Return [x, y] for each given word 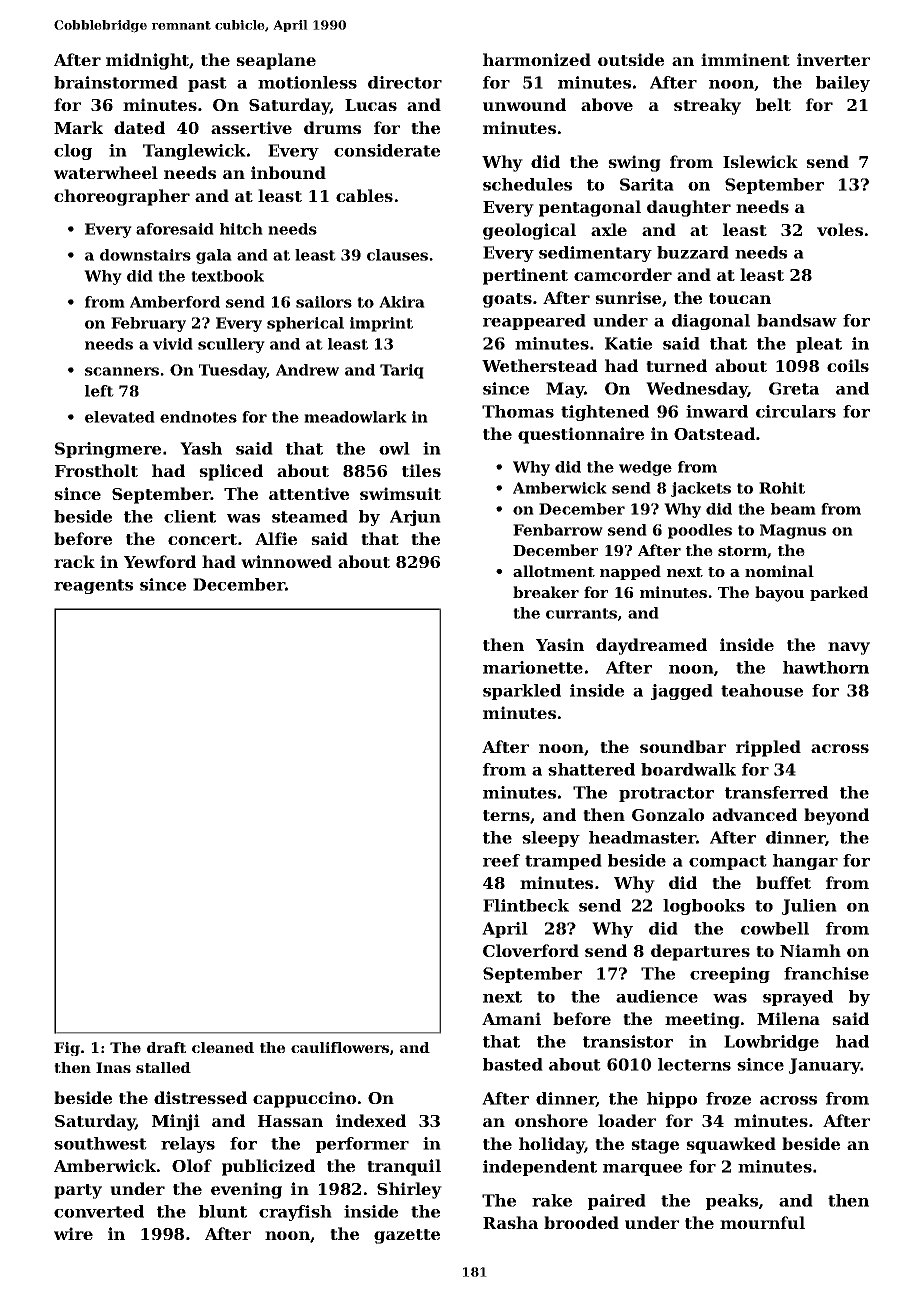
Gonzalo [668, 814]
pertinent [525, 276]
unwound [524, 104]
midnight [148, 61]
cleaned [223, 1047]
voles [840, 229]
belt [773, 104]
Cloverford [531, 950]
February [148, 324]
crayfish [295, 1213]
